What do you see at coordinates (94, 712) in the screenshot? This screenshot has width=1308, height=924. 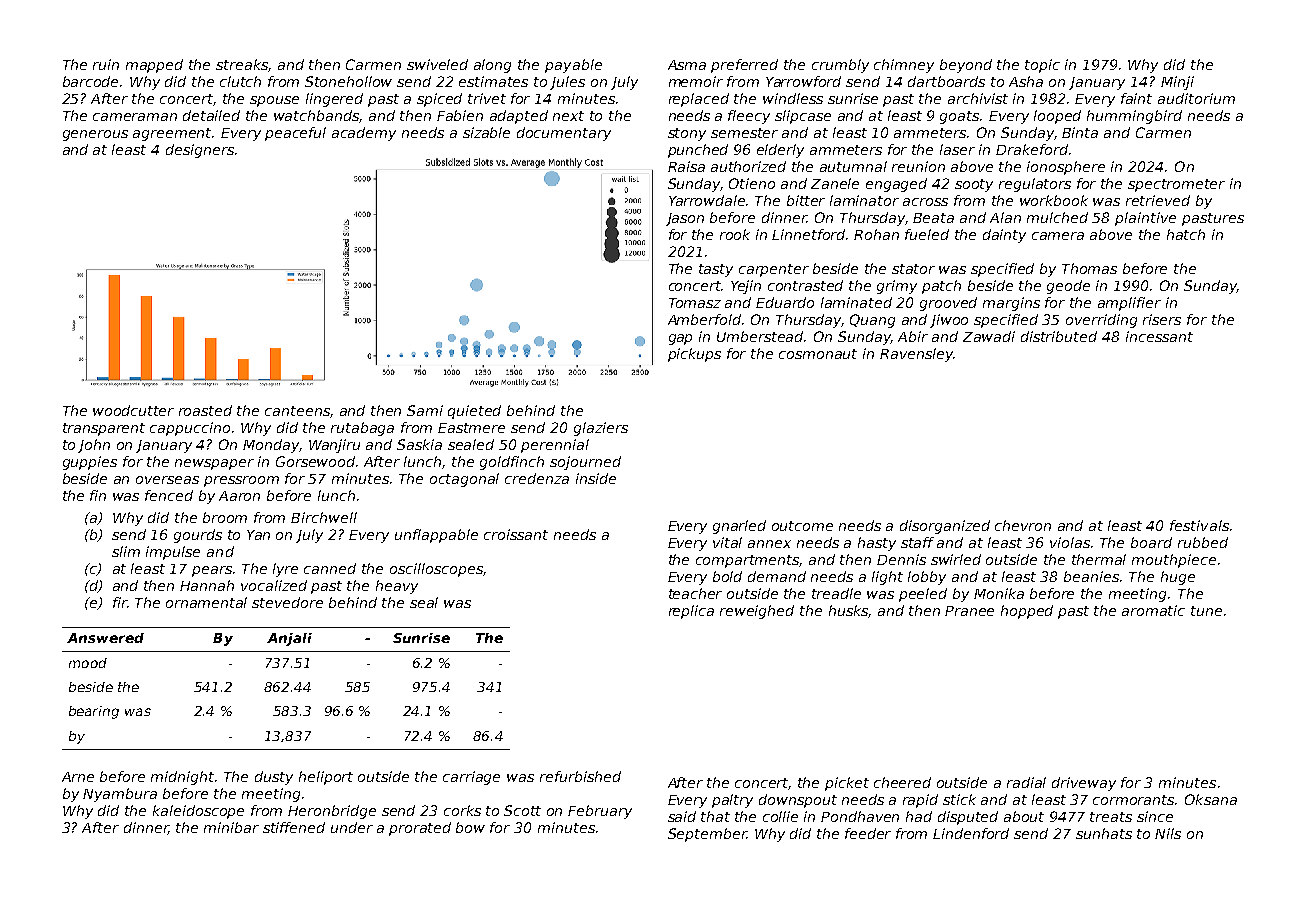 I see `bearing` at bounding box center [94, 712].
